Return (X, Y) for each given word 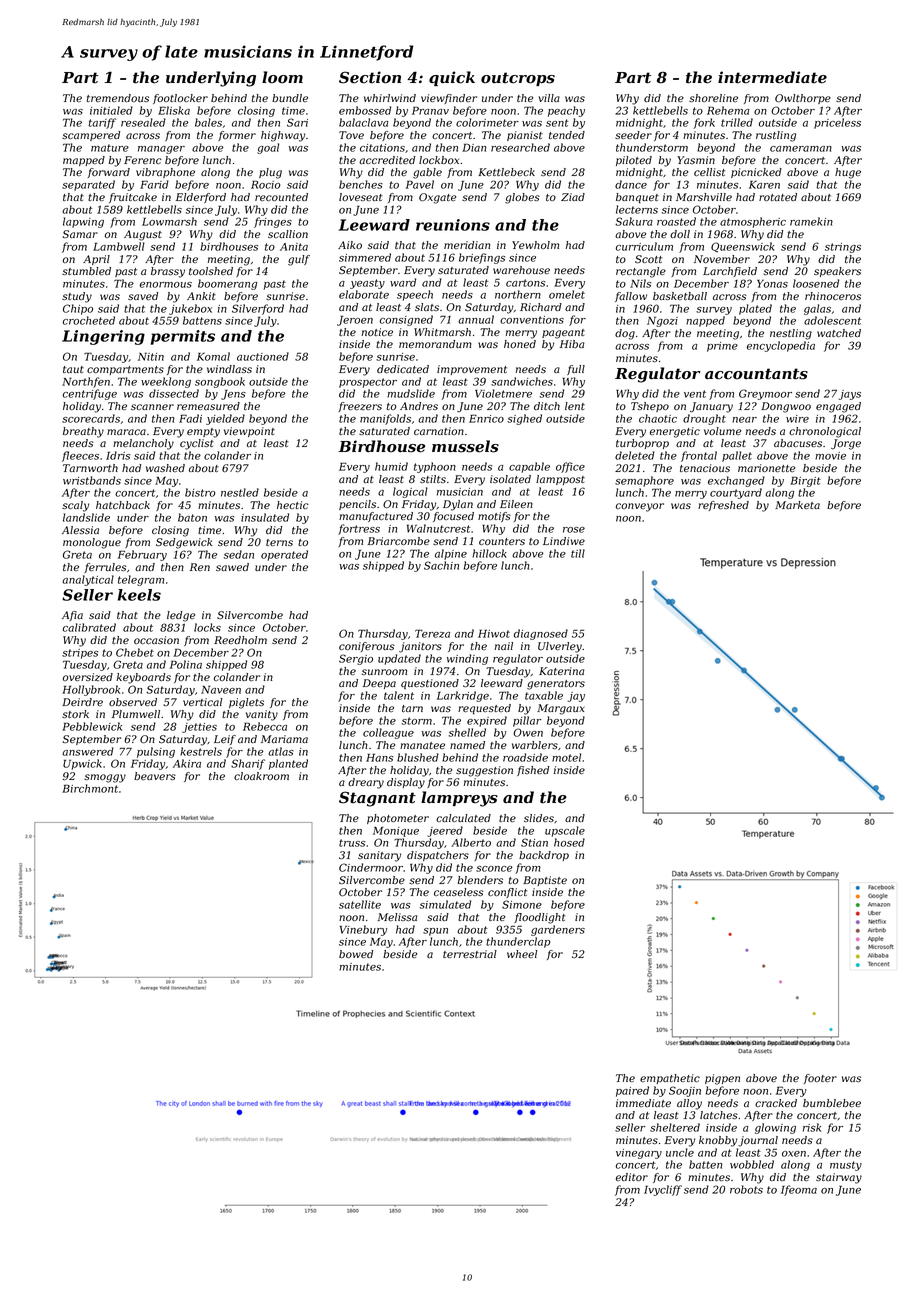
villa (549, 98)
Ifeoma (799, 1190)
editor (632, 1177)
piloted (634, 161)
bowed (356, 954)
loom (282, 77)
